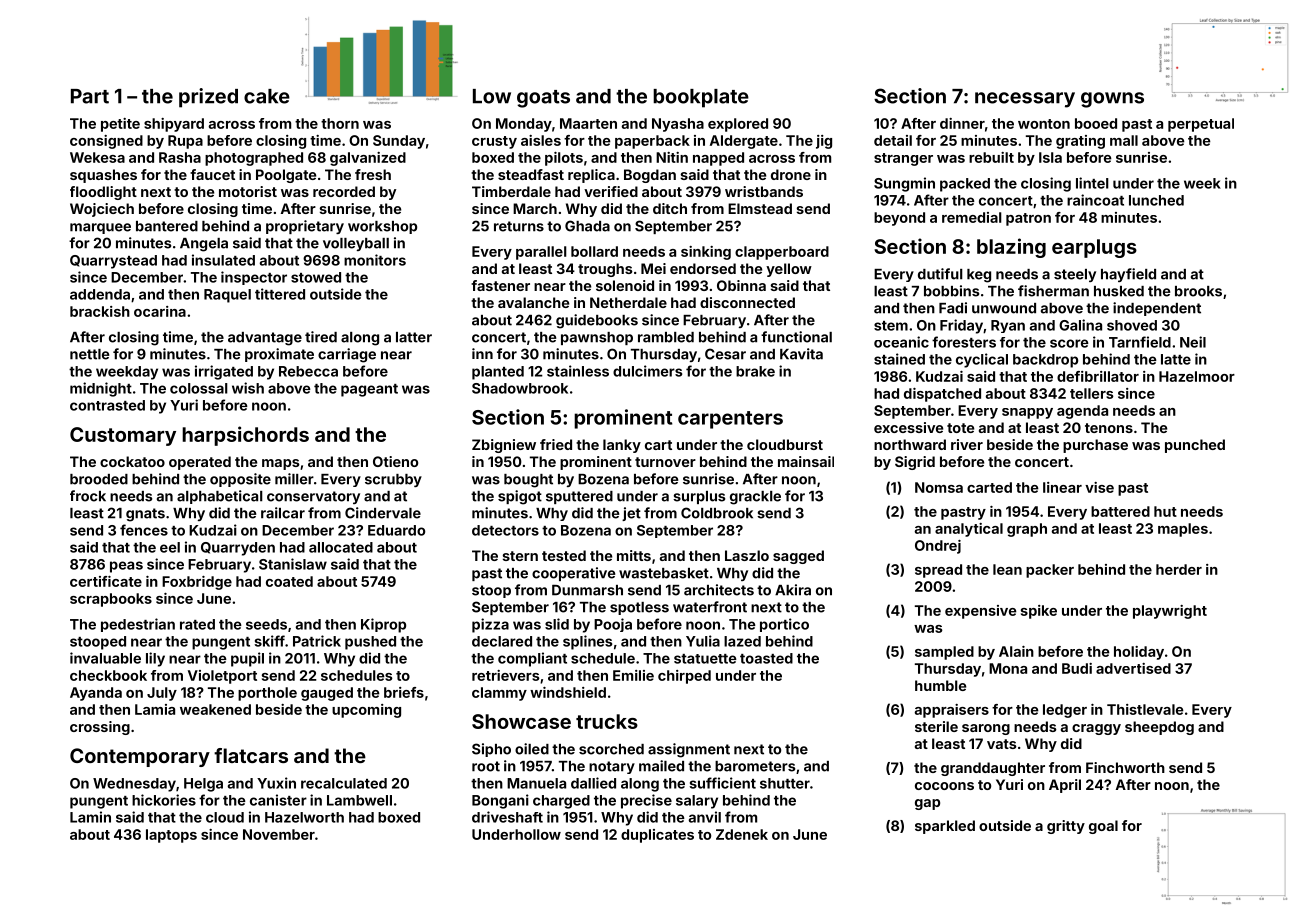 The height and width of the image is (924, 1308). What do you see at coordinates (171, 836) in the image?
I see `laptops` at bounding box center [171, 836].
